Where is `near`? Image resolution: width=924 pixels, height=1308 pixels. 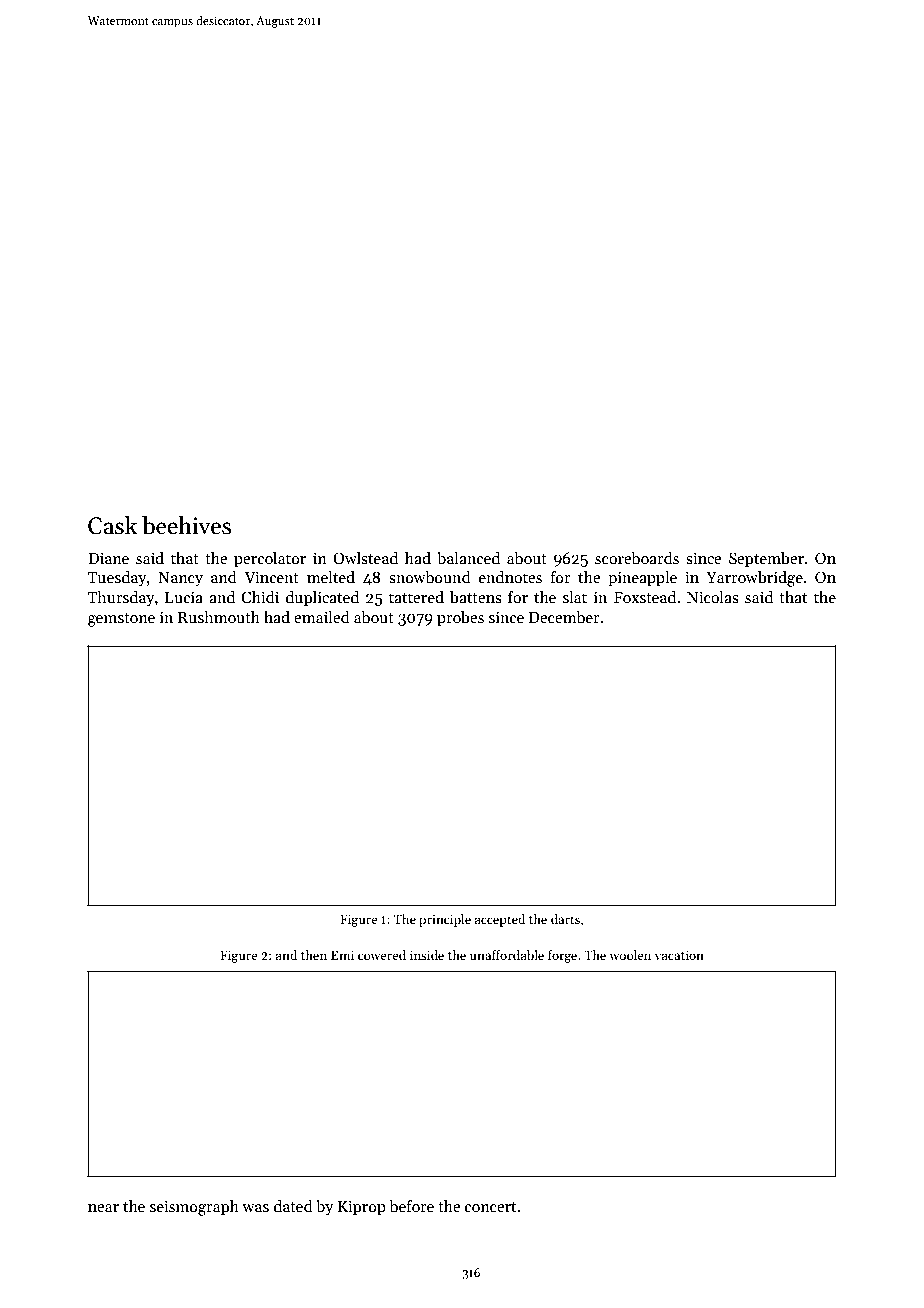 near is located at coordinates (103, 1208).
